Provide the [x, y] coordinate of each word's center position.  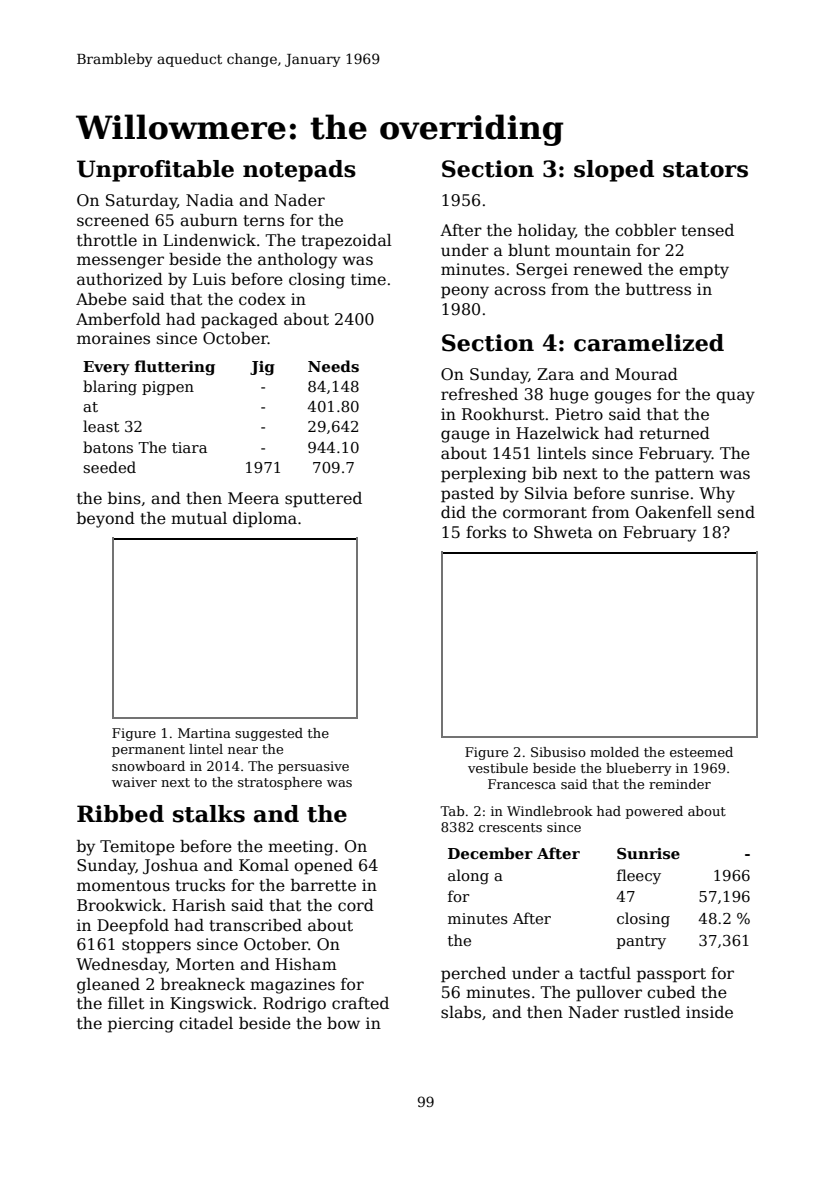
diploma [265, 520]
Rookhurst [503, 414]
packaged [239, 321]
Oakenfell [674, 512]
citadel [206, 1023]
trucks [200, 885]
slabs [461, 1012]
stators [705, 170]
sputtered [323, 500]
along [468, 877]
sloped [614, 171]
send [736, 512]
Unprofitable [155, 171]
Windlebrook [550, 811]
